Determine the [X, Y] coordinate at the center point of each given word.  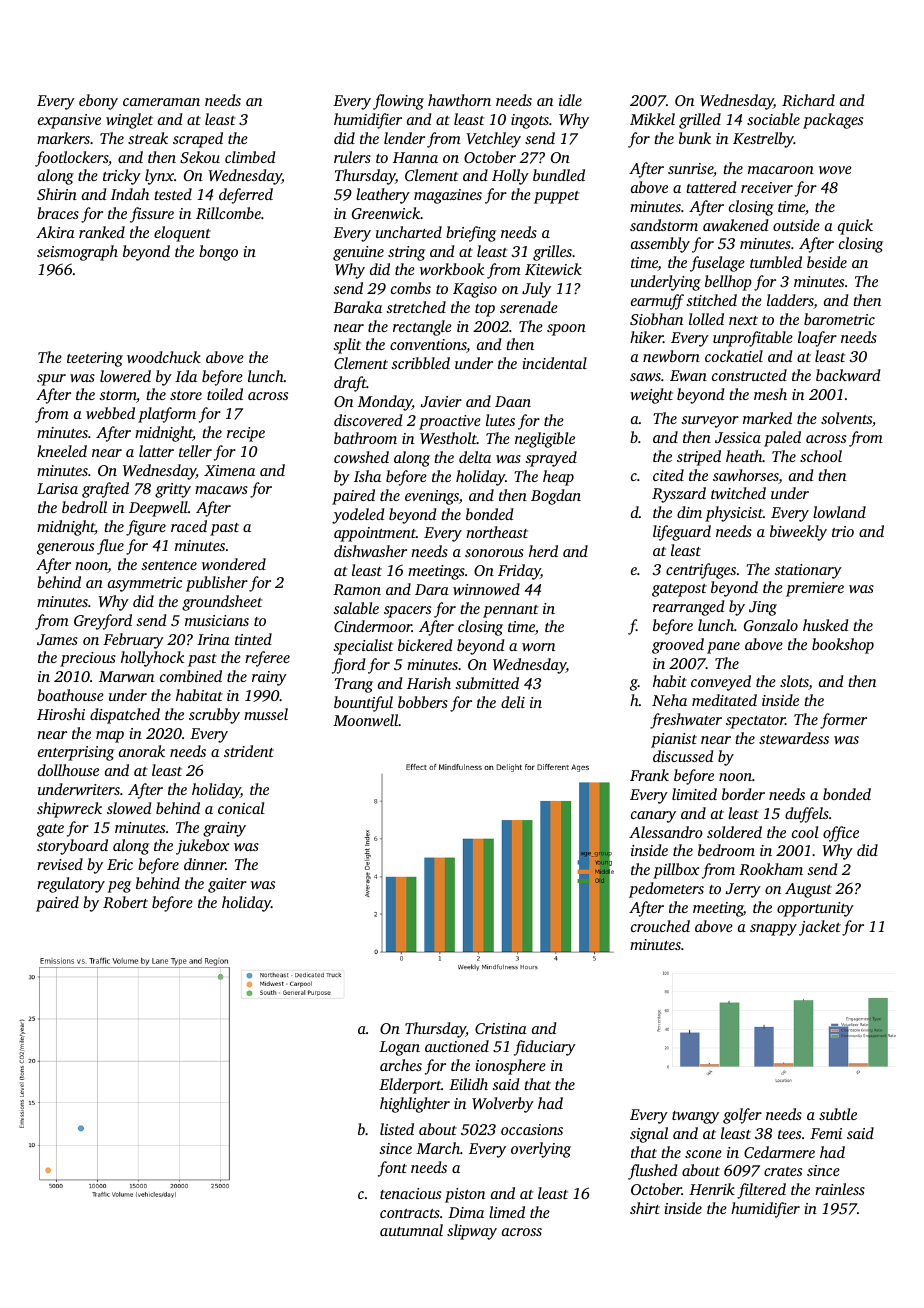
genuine [358, 253]
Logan [399, 1048]
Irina [213, 639]
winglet [129, 121]
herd [543, 551]
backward [848, 375]
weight [651, 396]
